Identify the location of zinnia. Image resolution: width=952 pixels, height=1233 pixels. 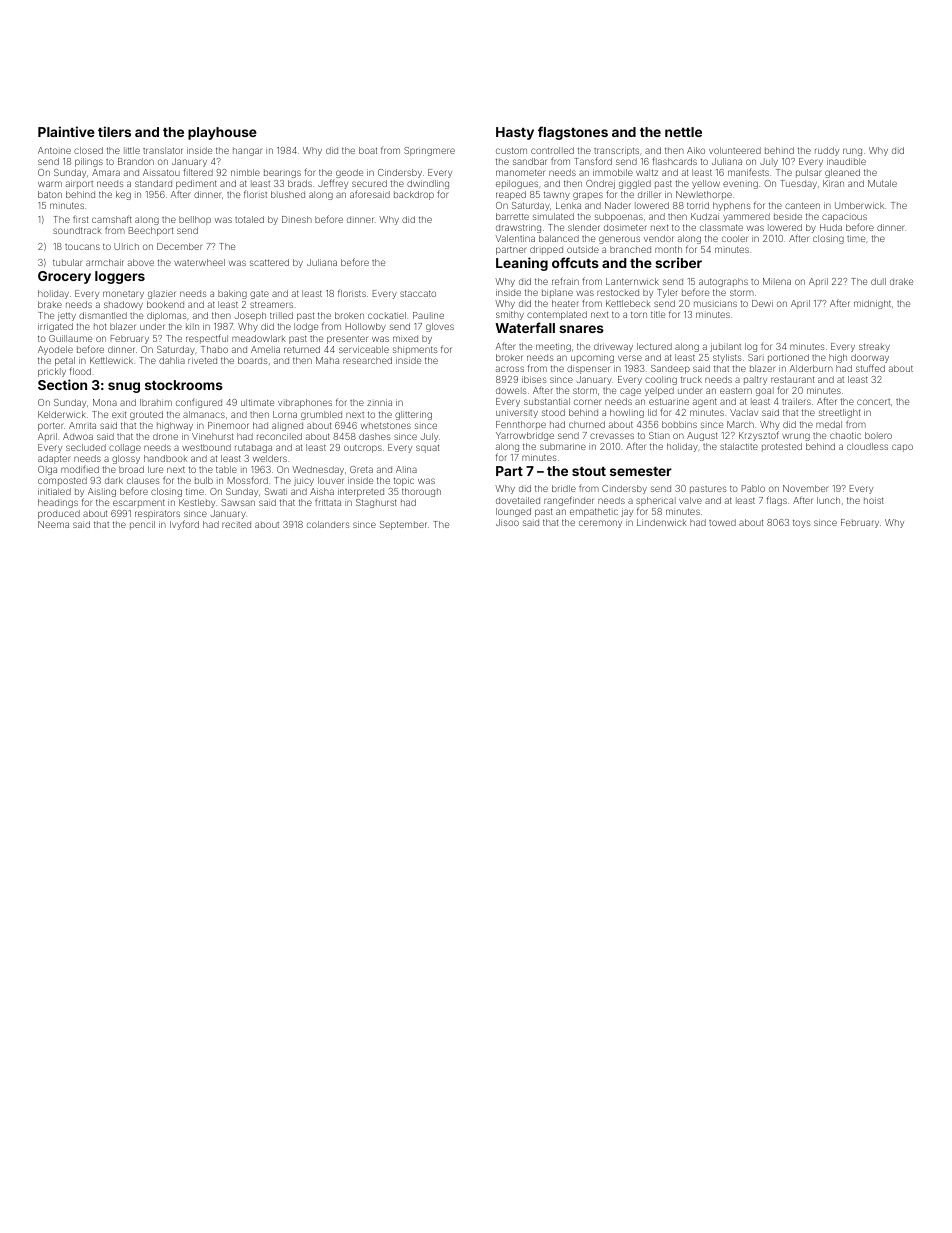
(379, 402).
